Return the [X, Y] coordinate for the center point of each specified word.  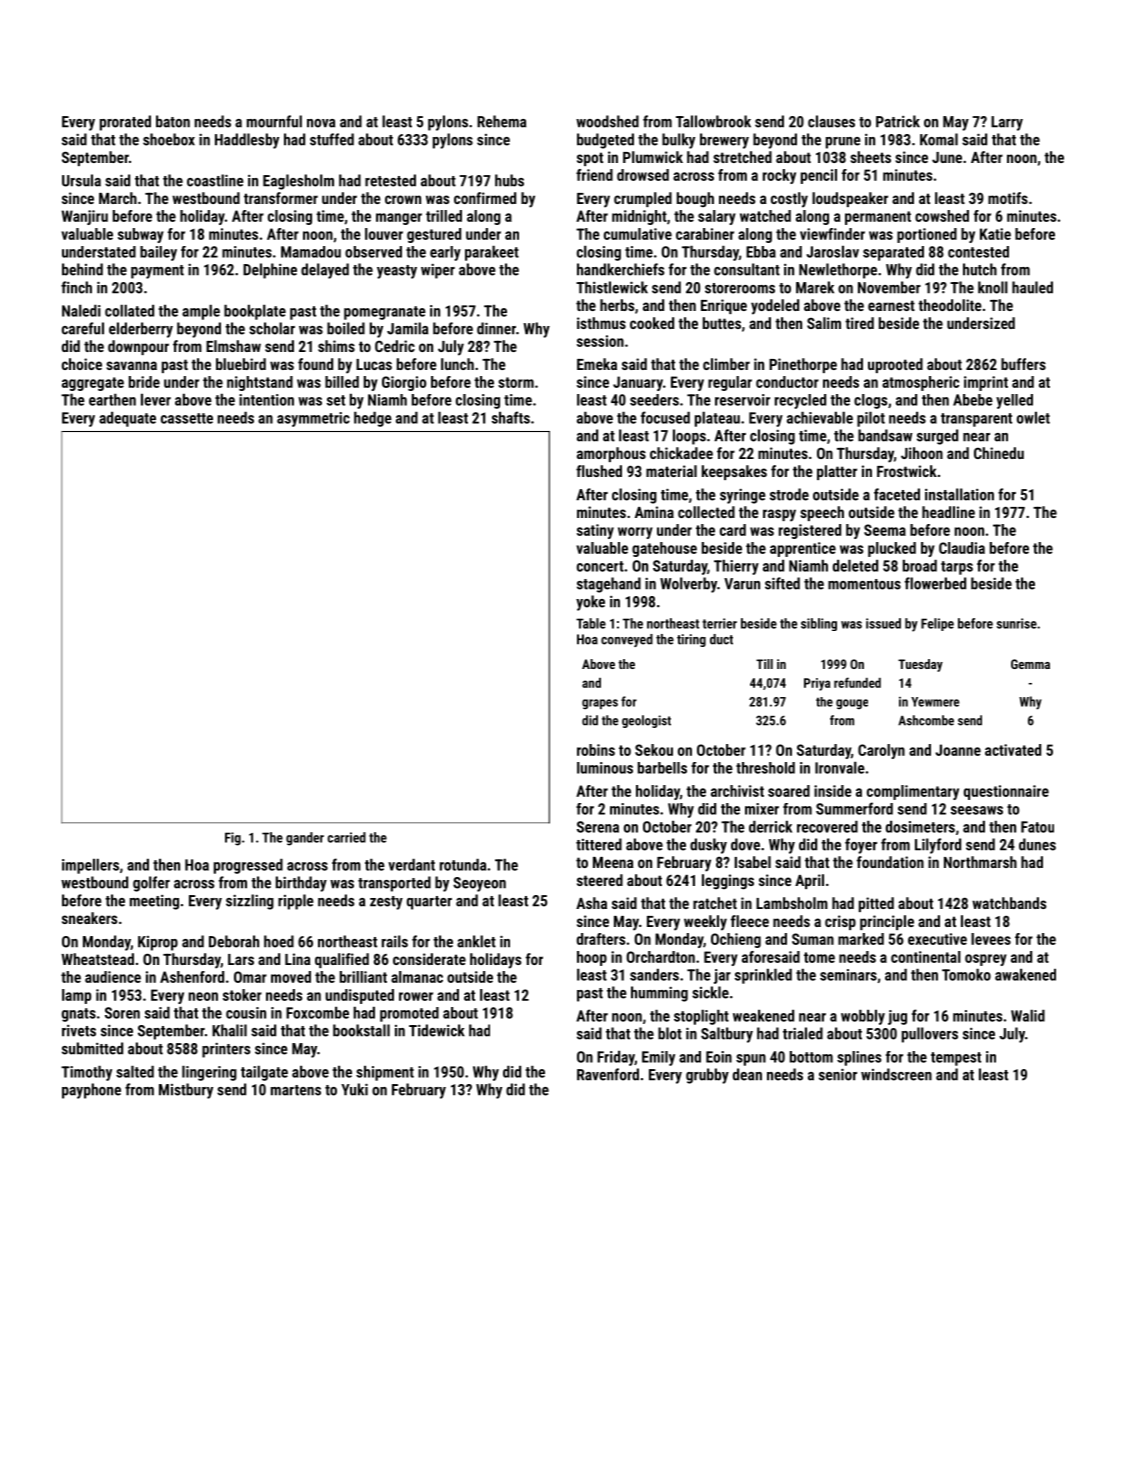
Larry [1007, 123]
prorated [125, 123]
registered [810, 531]
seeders [654, 400]
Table [591, 623]
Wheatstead [97, 959]
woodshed [607, 121]
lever [156, 400]
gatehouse [664, 549]
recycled [800, 401]
